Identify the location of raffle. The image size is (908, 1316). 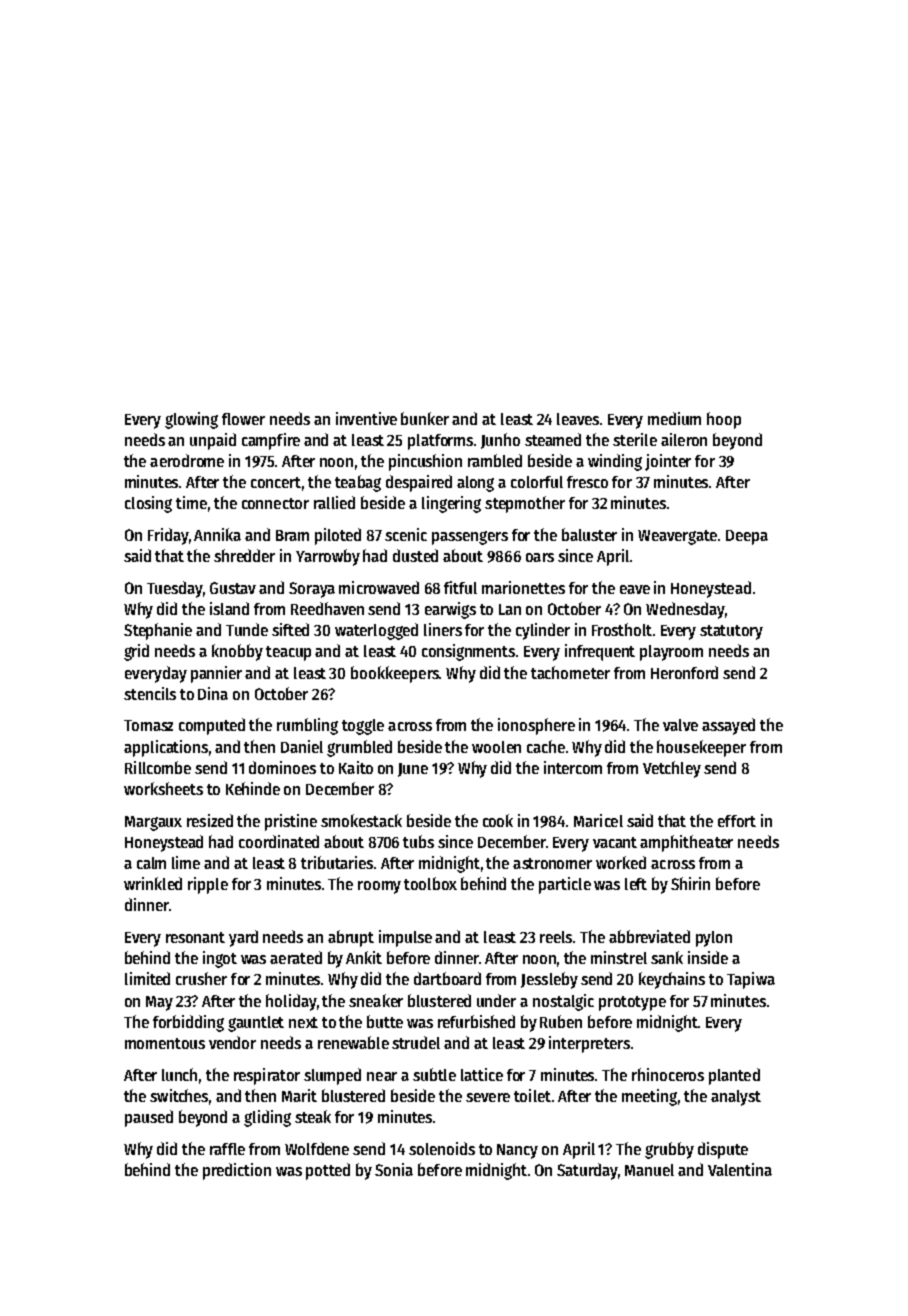
(227, 1149).
